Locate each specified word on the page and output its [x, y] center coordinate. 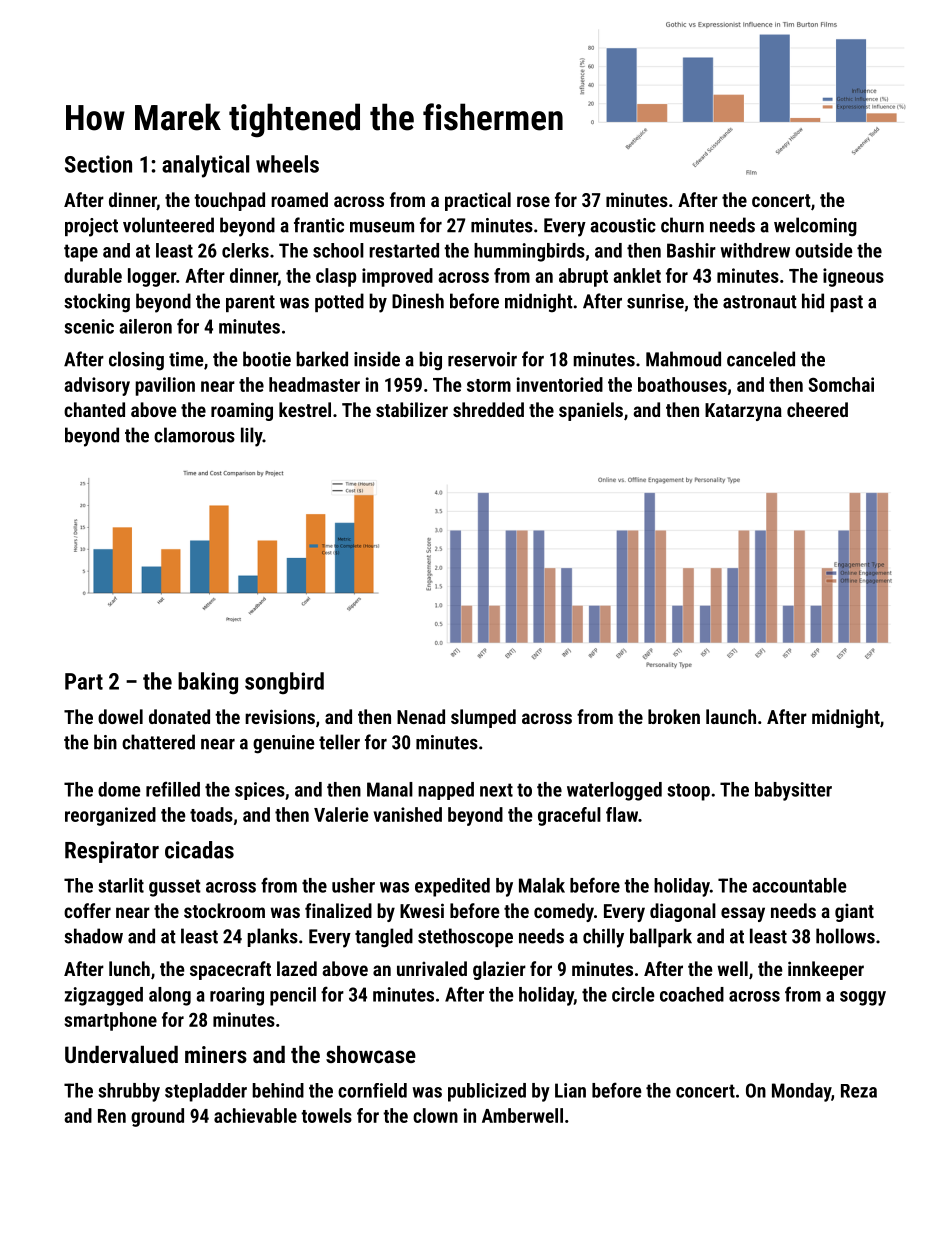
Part [84, 681]
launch [731, 716]
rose [533, 201]
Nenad [421, 716]
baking [208, 683]
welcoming [815, 227]
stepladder [206, 1092]
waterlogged [614, 791]
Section [98, 164]
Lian [570, 1090]
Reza [859, 1091]
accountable [799, 885]
